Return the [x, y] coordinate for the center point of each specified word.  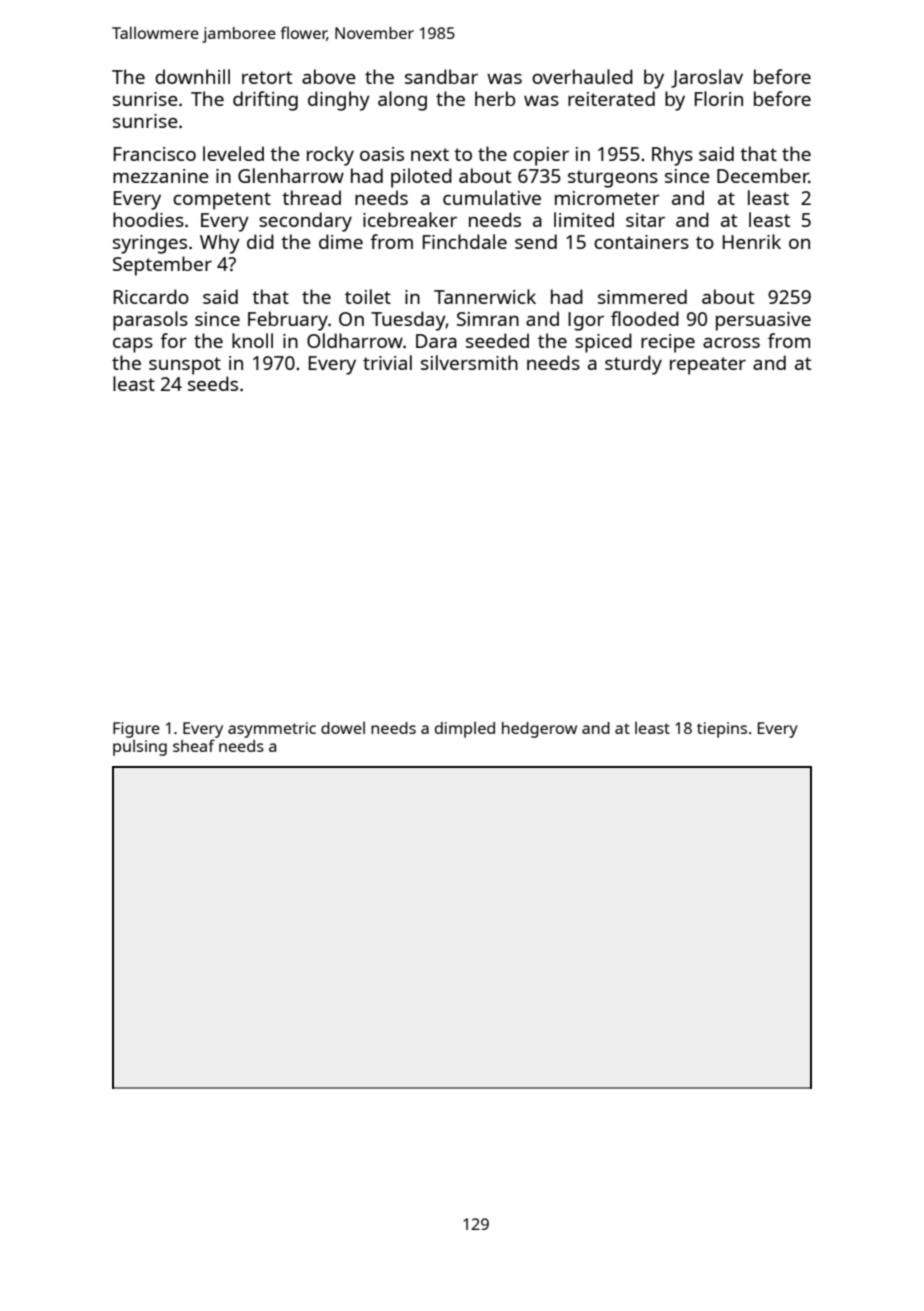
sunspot [185, 366]
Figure [136, 730]
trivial [387, 362]
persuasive [763, 321]
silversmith [469, 362]
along [402, 101]
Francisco [155, 154]
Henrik [752, 241]
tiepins [722, 730]
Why [220, 244]
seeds [213, 383]
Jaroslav [707, 78]
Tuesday [408, 321]
